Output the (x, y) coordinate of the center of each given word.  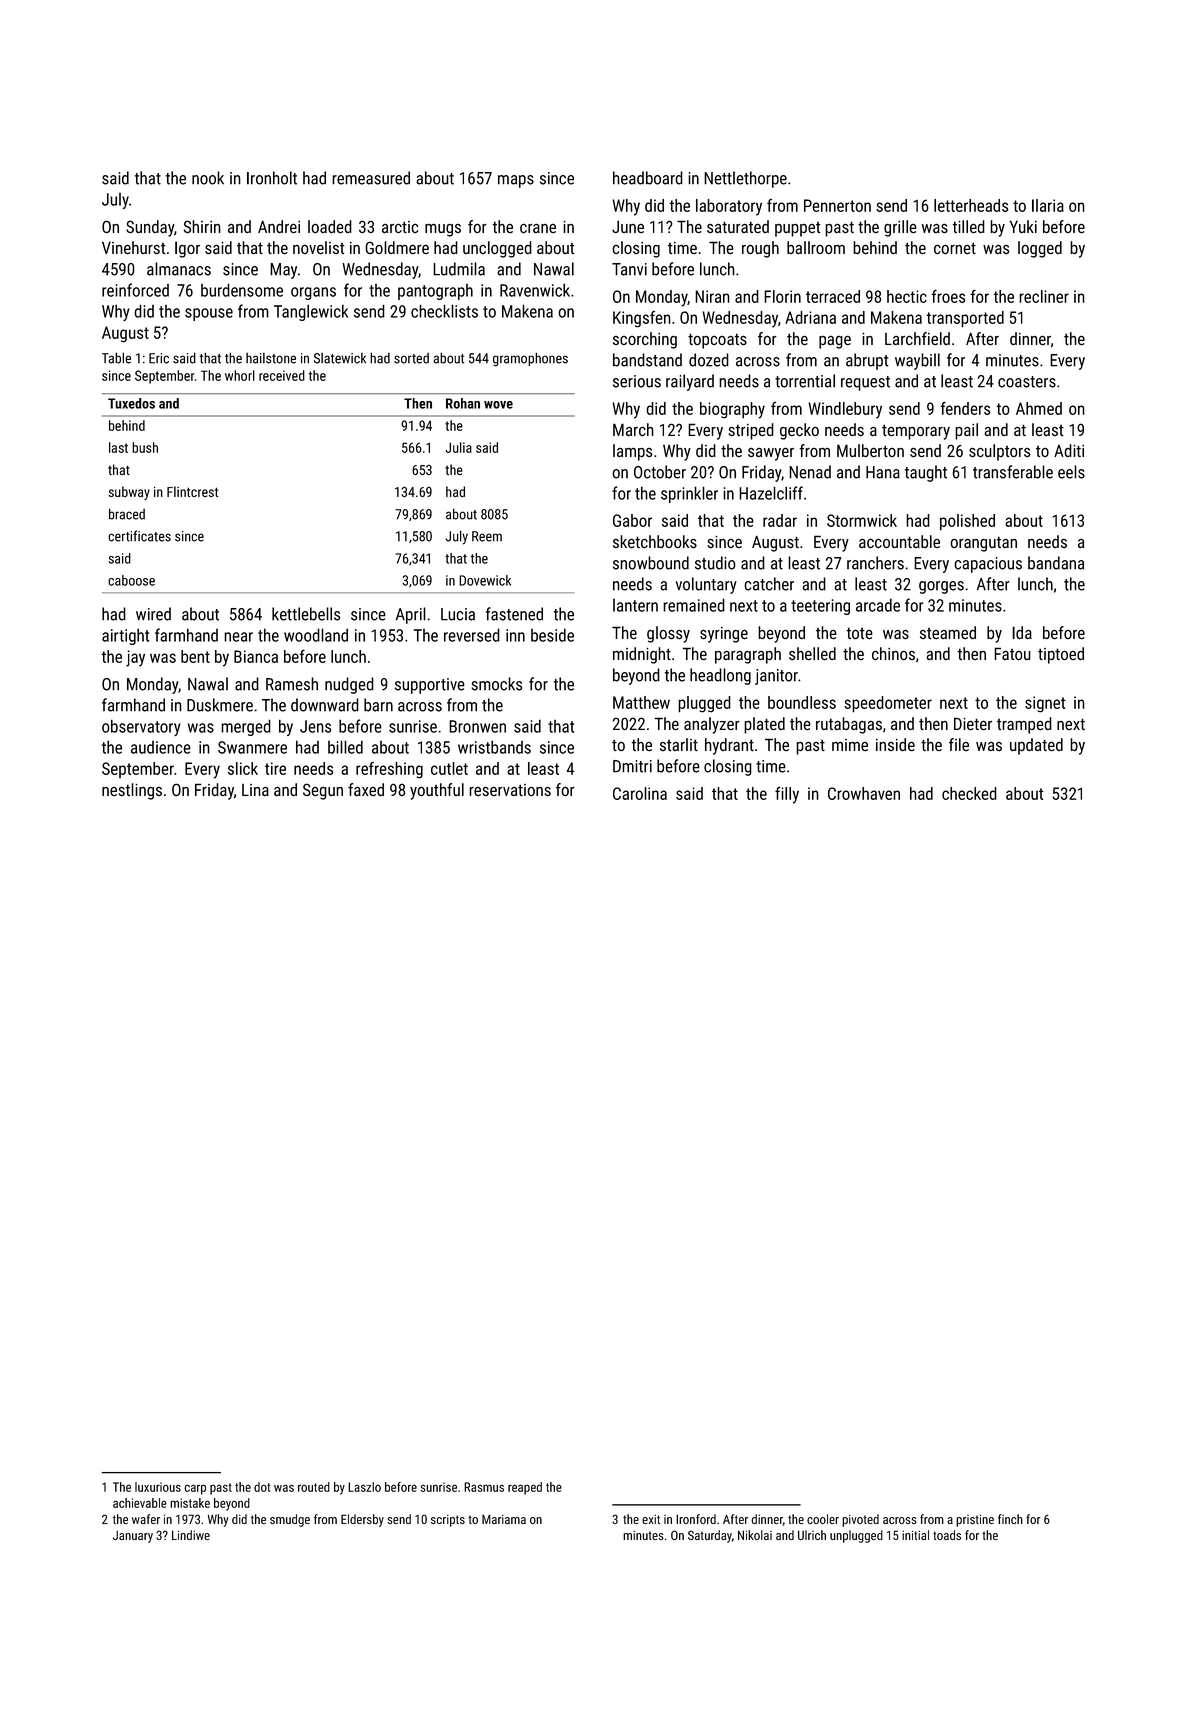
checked (969, 793)
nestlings (132, 791)
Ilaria (1048, 205)
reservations (510, 790)
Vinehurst (134, 248)
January (133, 1537)
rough (760, 249)
